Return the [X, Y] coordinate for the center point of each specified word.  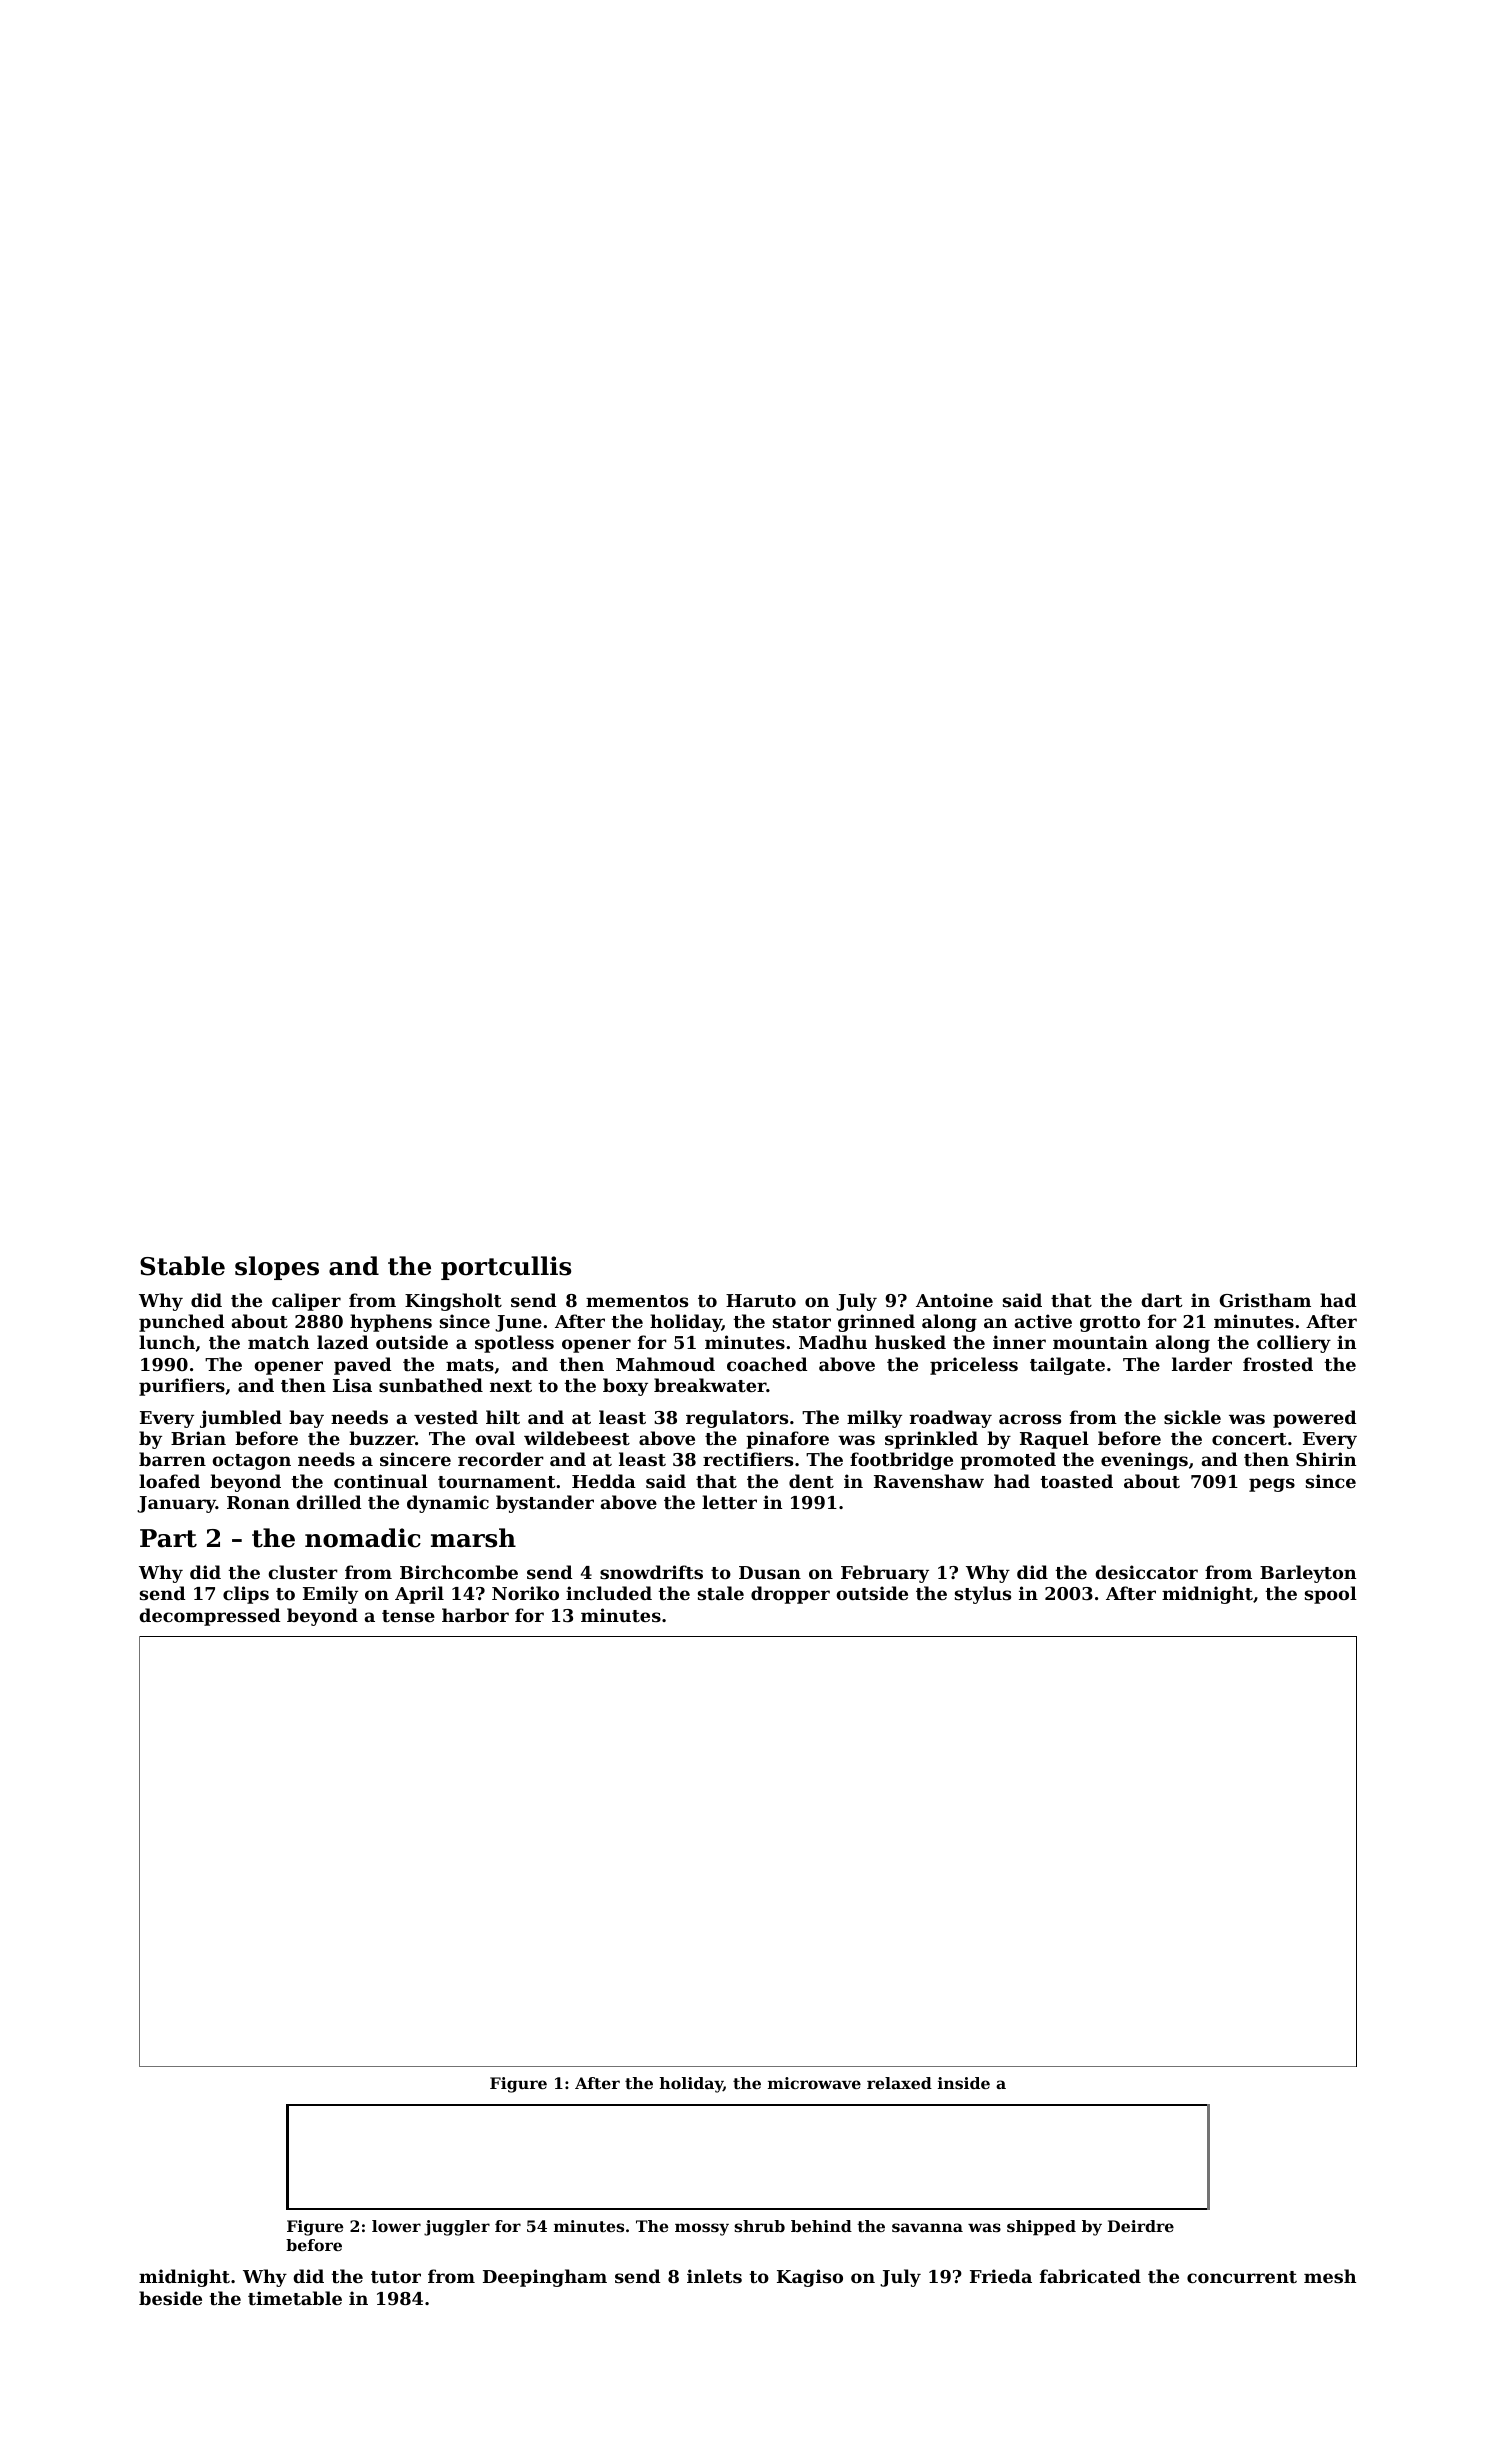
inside [964, 2083]
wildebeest [577, 1438]
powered [1314, 1419]
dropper [790, 1595]
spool [1331, 1595]
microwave [814, 2083]
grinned [876, 1323]
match [278, 1342]
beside [170, 2298]
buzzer [382, 1438]
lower [396, 2226]
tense [408, 1616]
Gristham [1265, 1300]
